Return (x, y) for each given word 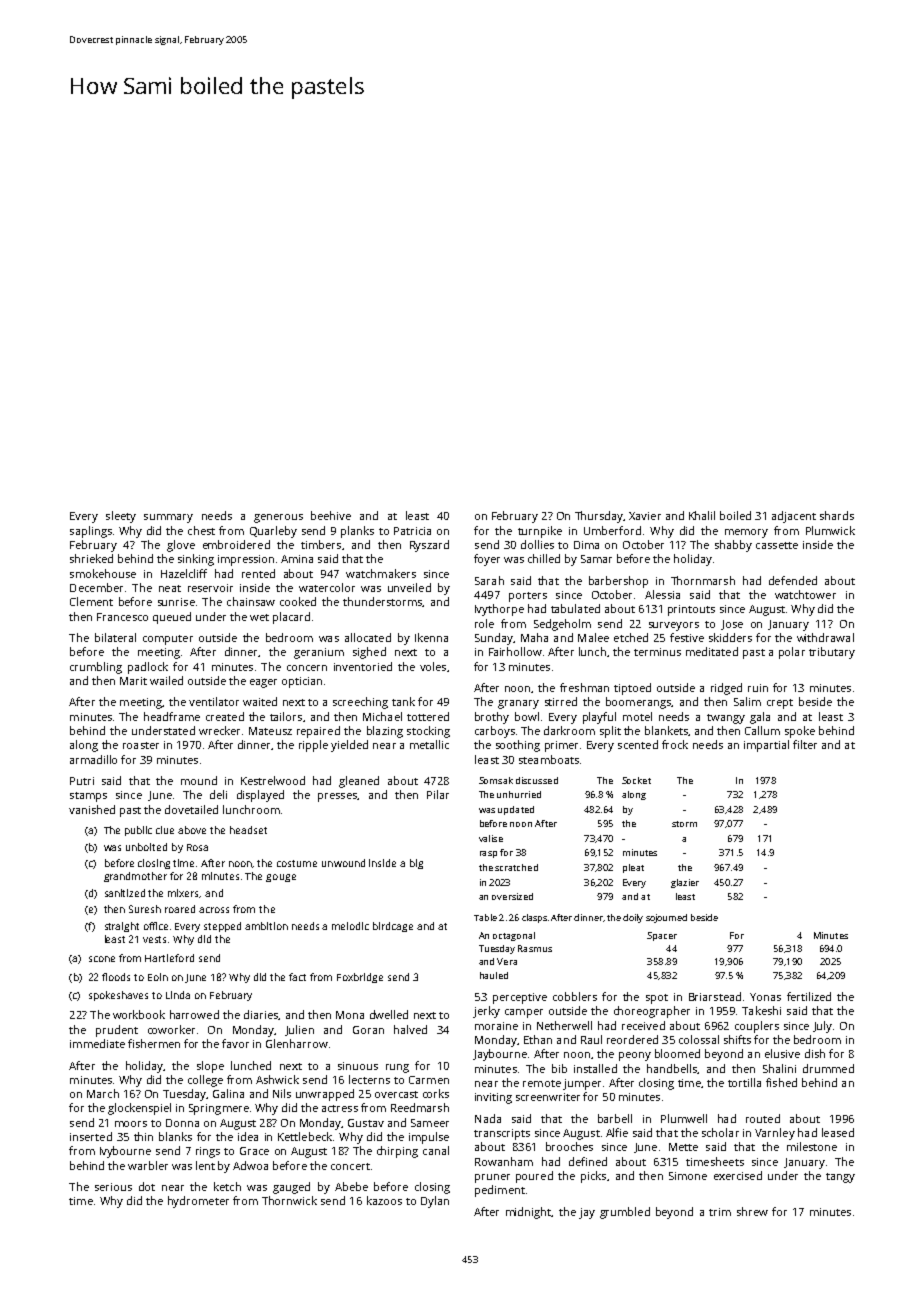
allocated (368, 637)
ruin (758, 688)
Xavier (645, 516)
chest (201, 530)
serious (113, 1187)
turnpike (540, 532)
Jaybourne (500, 1055)
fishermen (154, 1043)
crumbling (96, 668)
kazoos (384, 1200)
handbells (672, 1068)
